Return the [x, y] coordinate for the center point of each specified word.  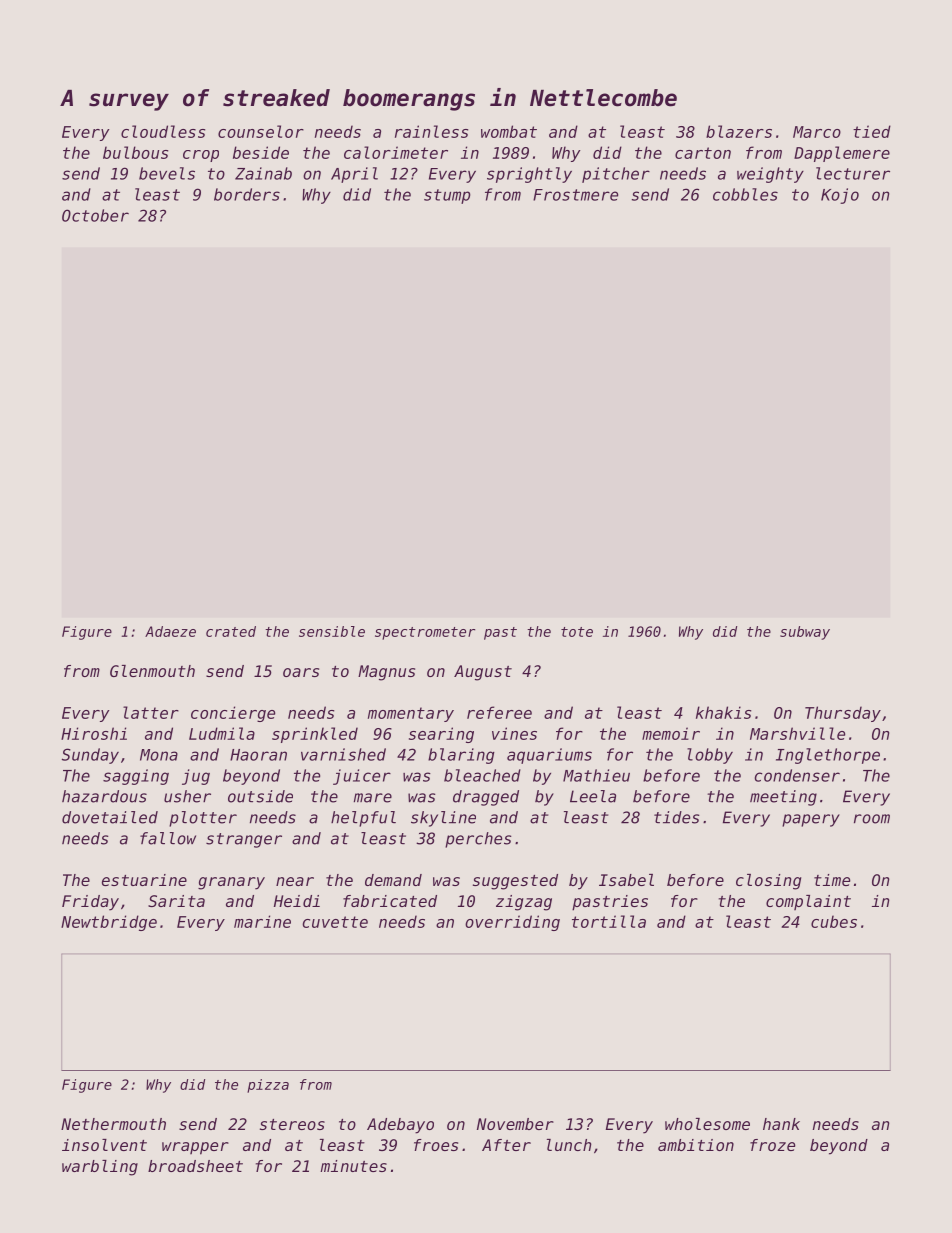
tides [676, 817]
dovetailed [110, 817]
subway [805, 633]
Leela [593, 796]
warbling [100, 1168]
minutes [353, 1166]
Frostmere [575, 195]
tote [577, 632]
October [95, 215]
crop [201, 156]
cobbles [745, 194]
